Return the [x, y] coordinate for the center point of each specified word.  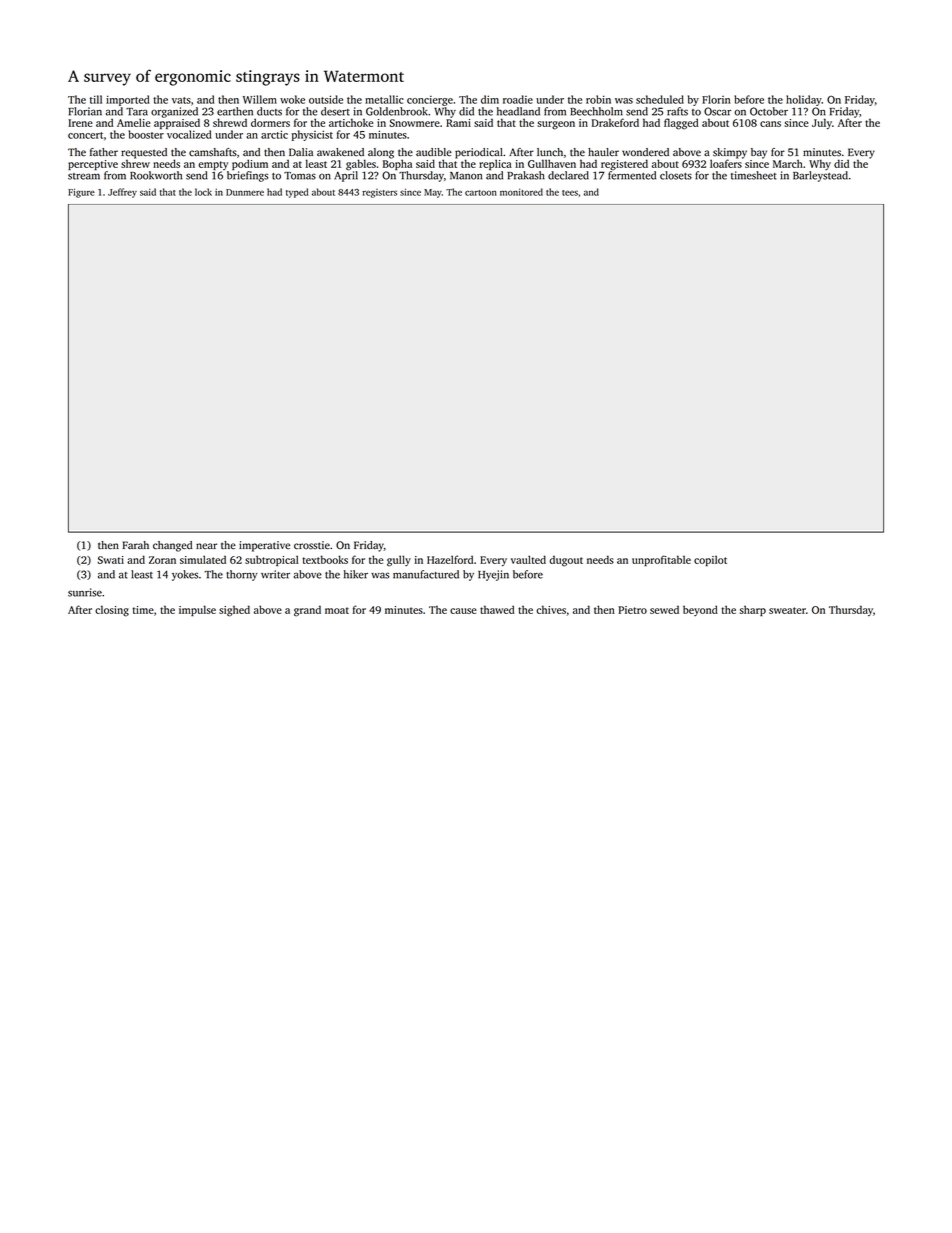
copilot [710, 561]
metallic [384, 99]
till [96, 99]
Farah [136, 545]
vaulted [528, 559]
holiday [804, 100]
